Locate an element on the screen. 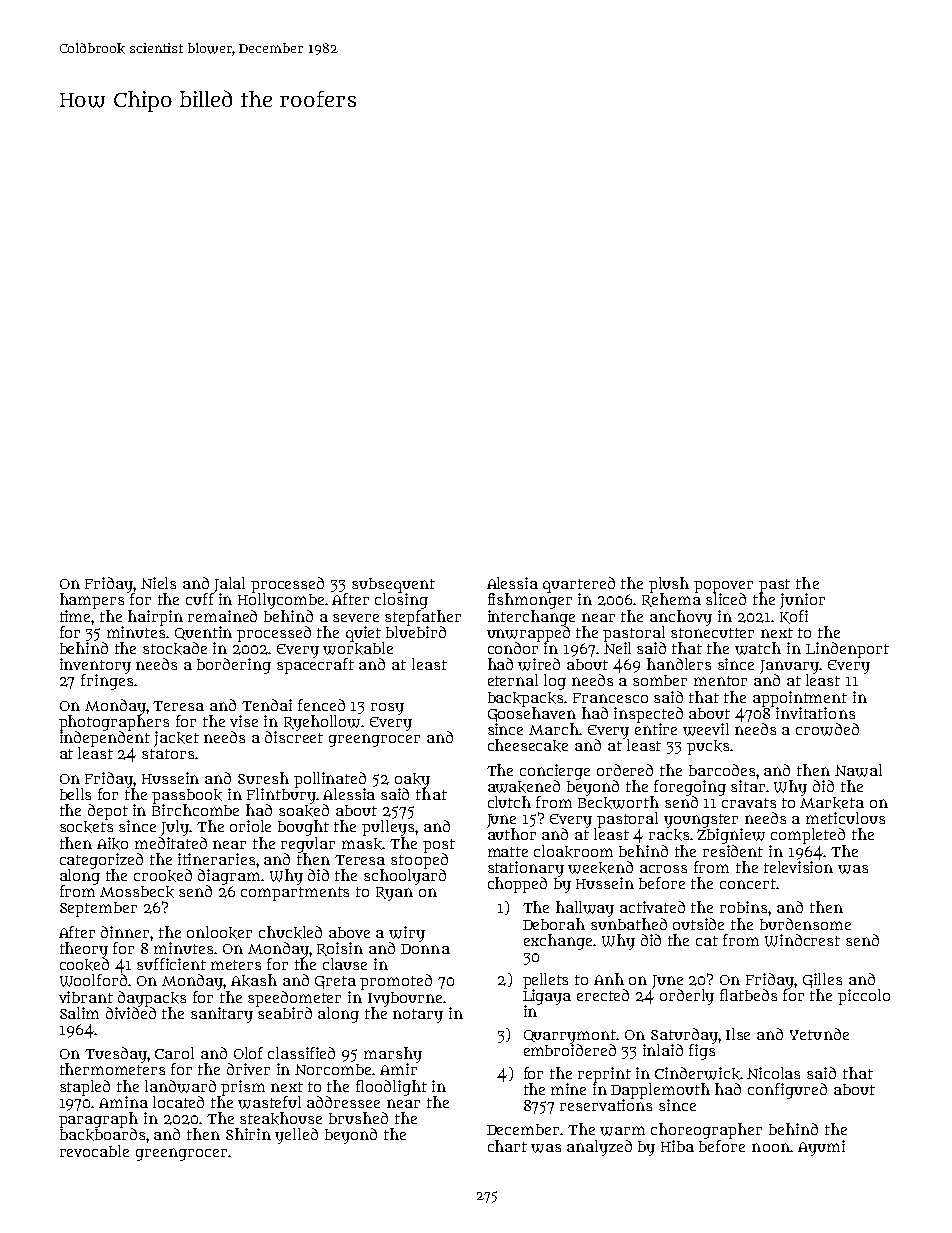  workable is located at coordinates (358, 648).
